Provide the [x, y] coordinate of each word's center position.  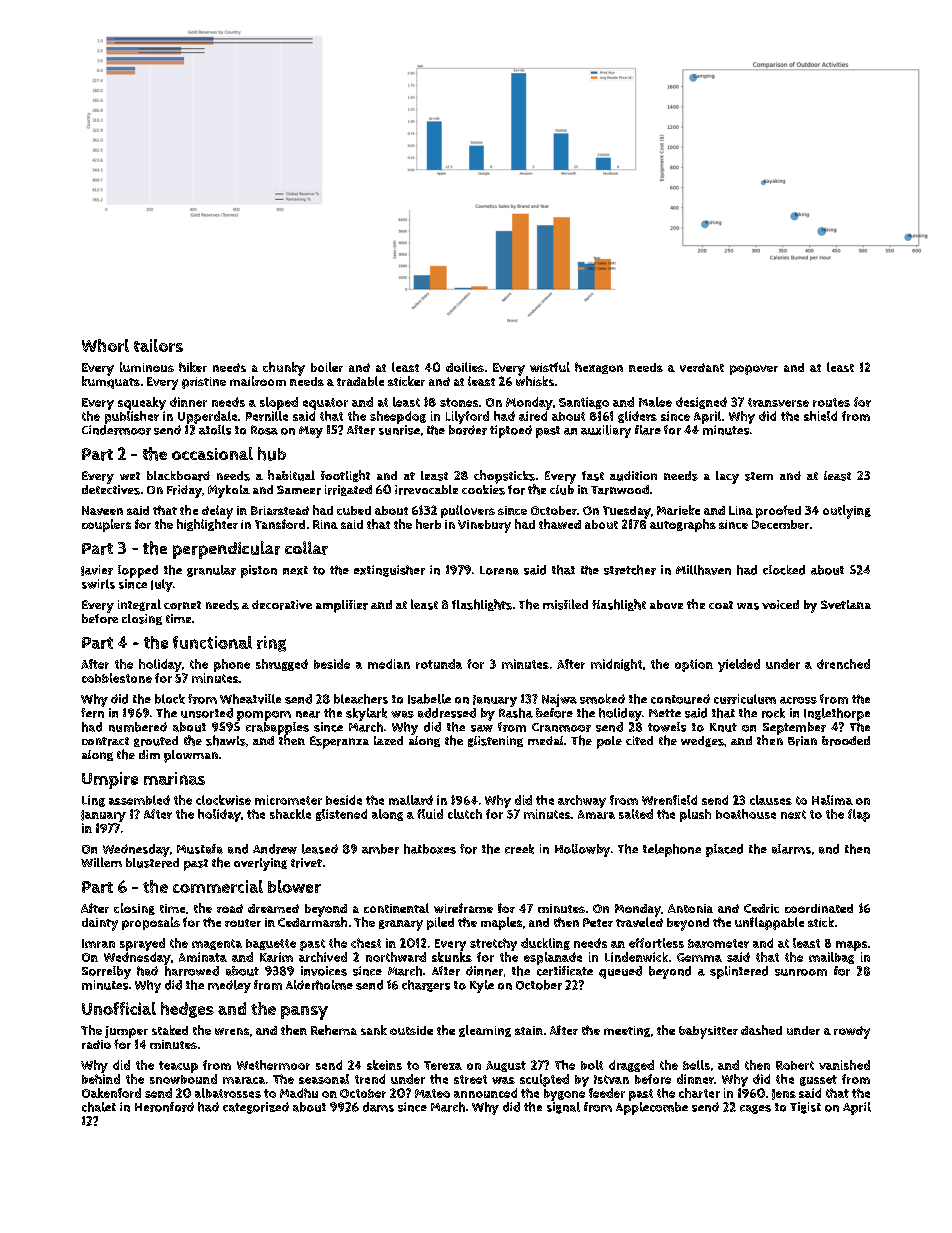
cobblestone [117, 678]
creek [519, 849]
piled [440, 923]
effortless [656, 943]
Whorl [105, 345]
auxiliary [606, 431]
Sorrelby [106, 972]
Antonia [690, 908]
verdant [702, 367]
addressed [447, 713]
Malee [655, 402]
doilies [465, 367]
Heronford [164, 1107]
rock [773, 713]
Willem [101, 862]
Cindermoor [116, 430]
